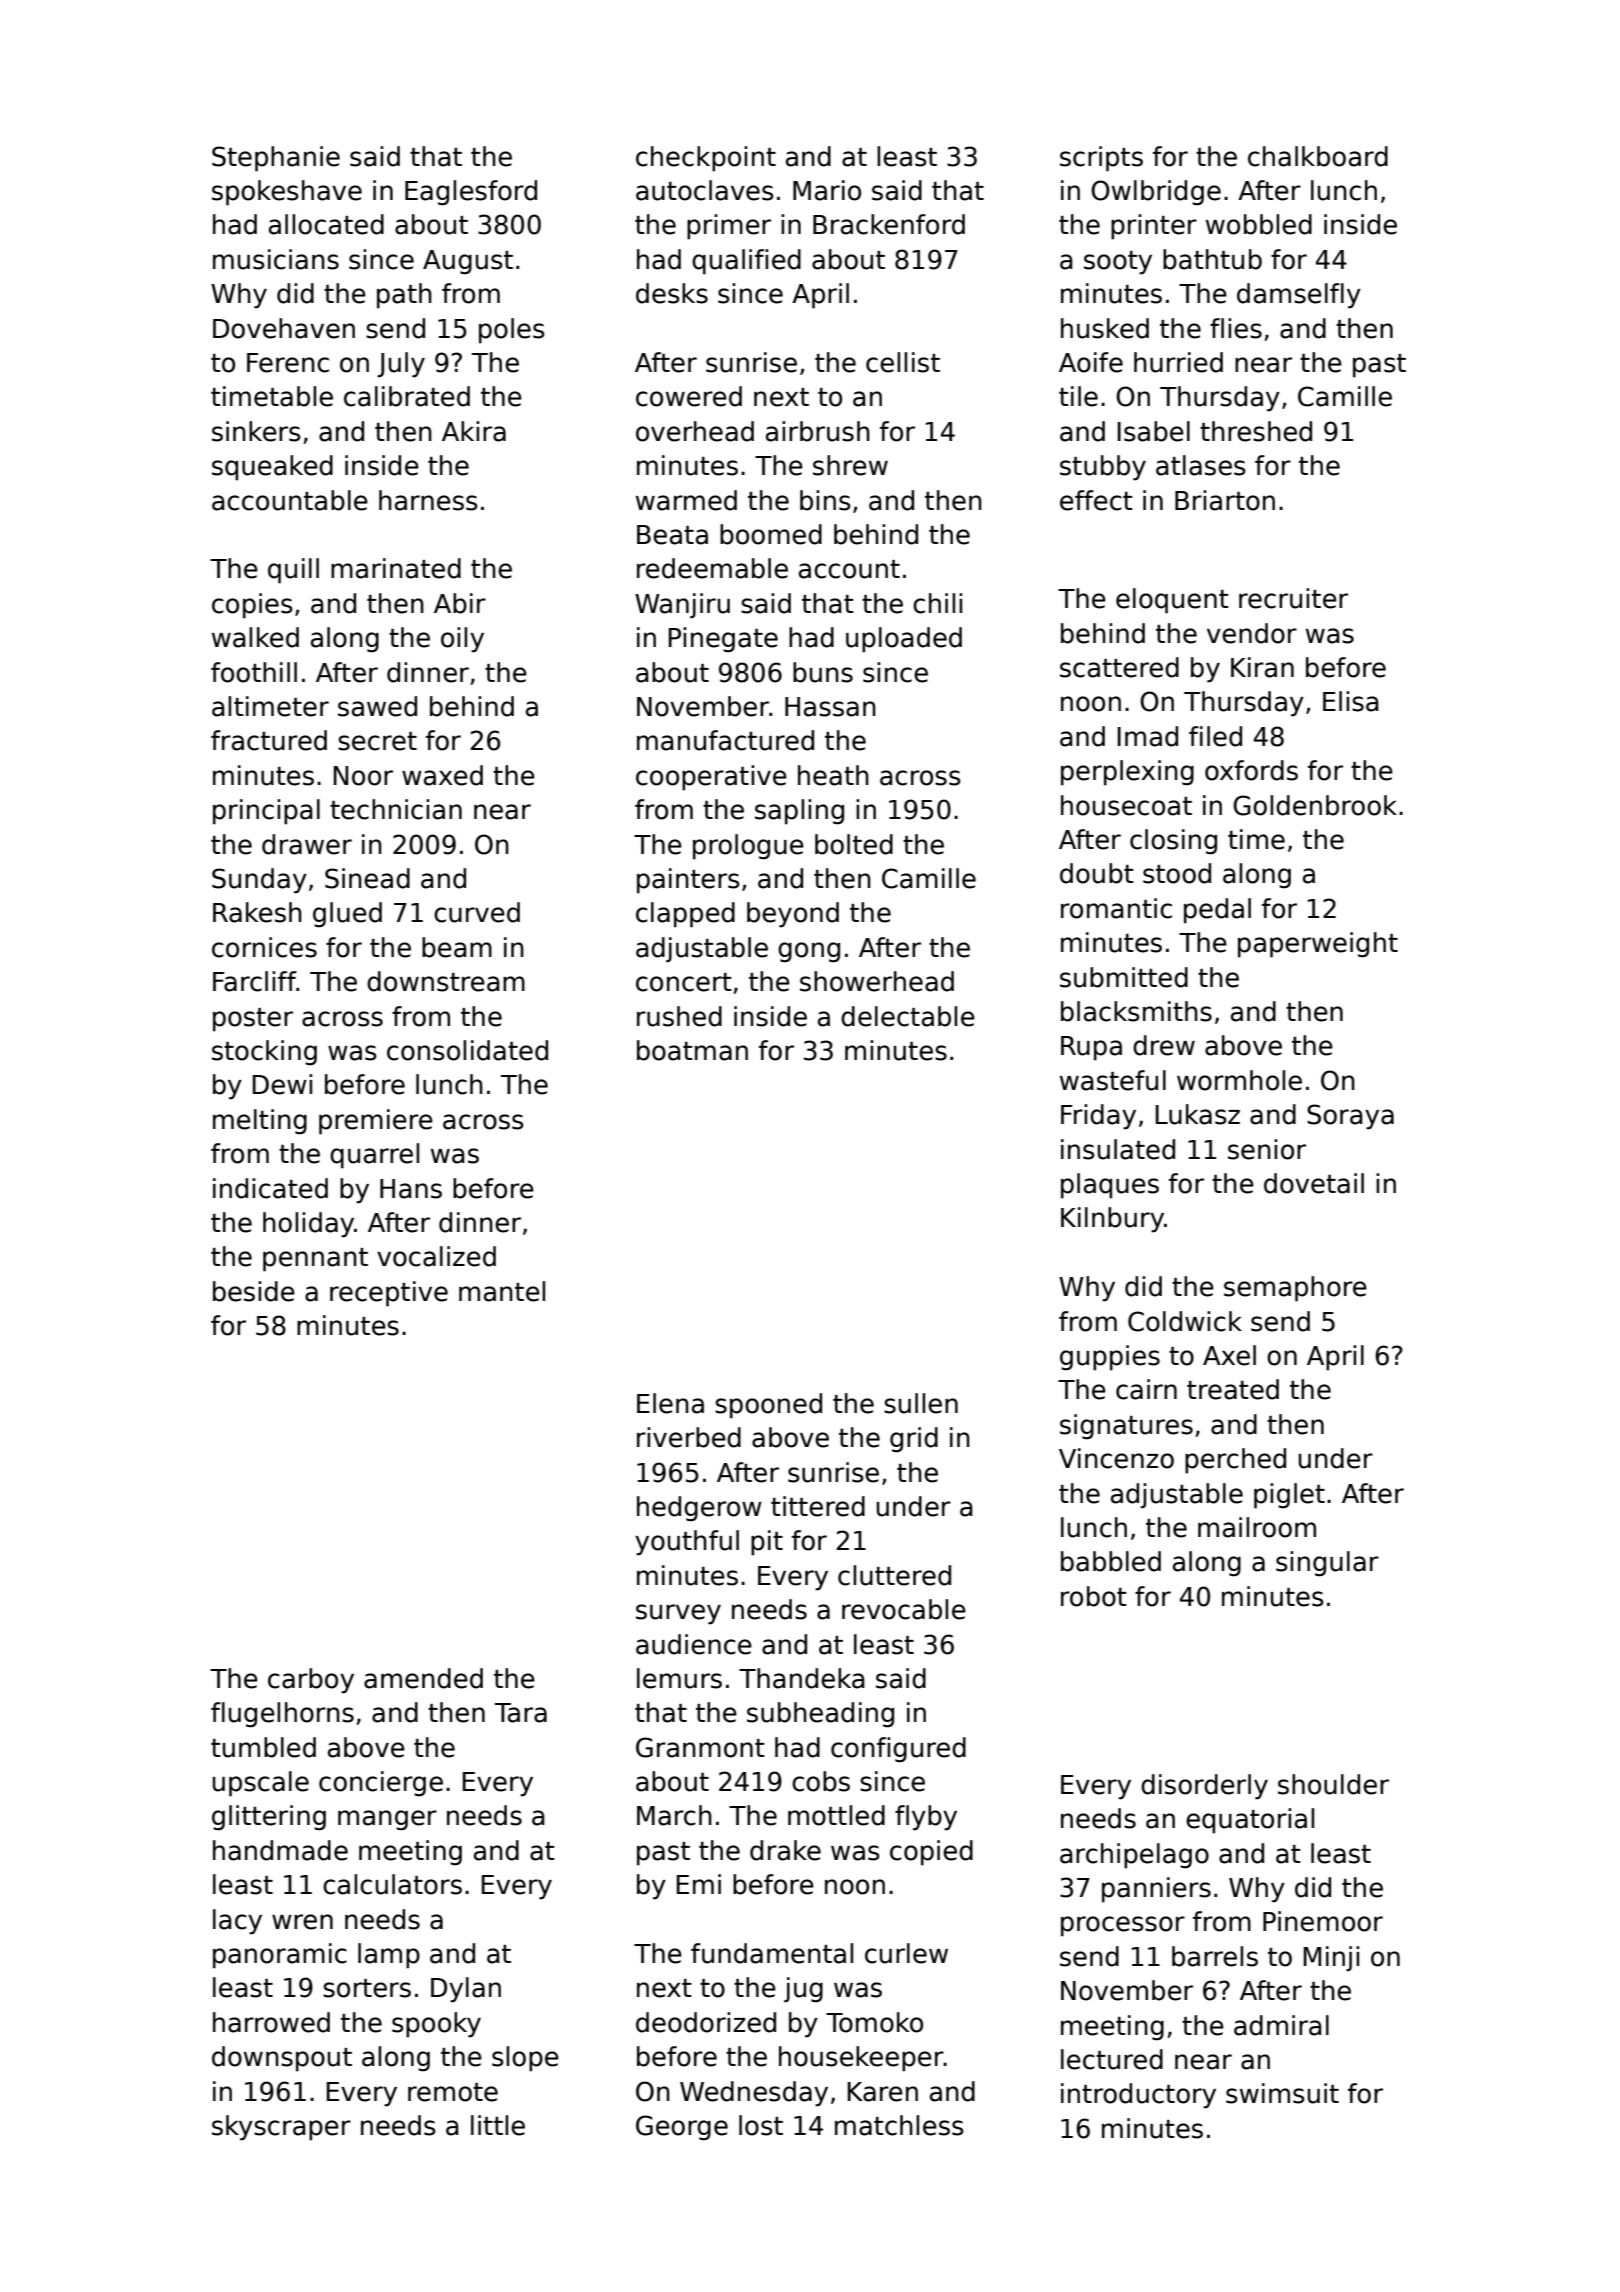 This image has width=1620, height=2292. Describe the element at coordinates (1172, 601) in the image. I see `eloquent` at that location.
